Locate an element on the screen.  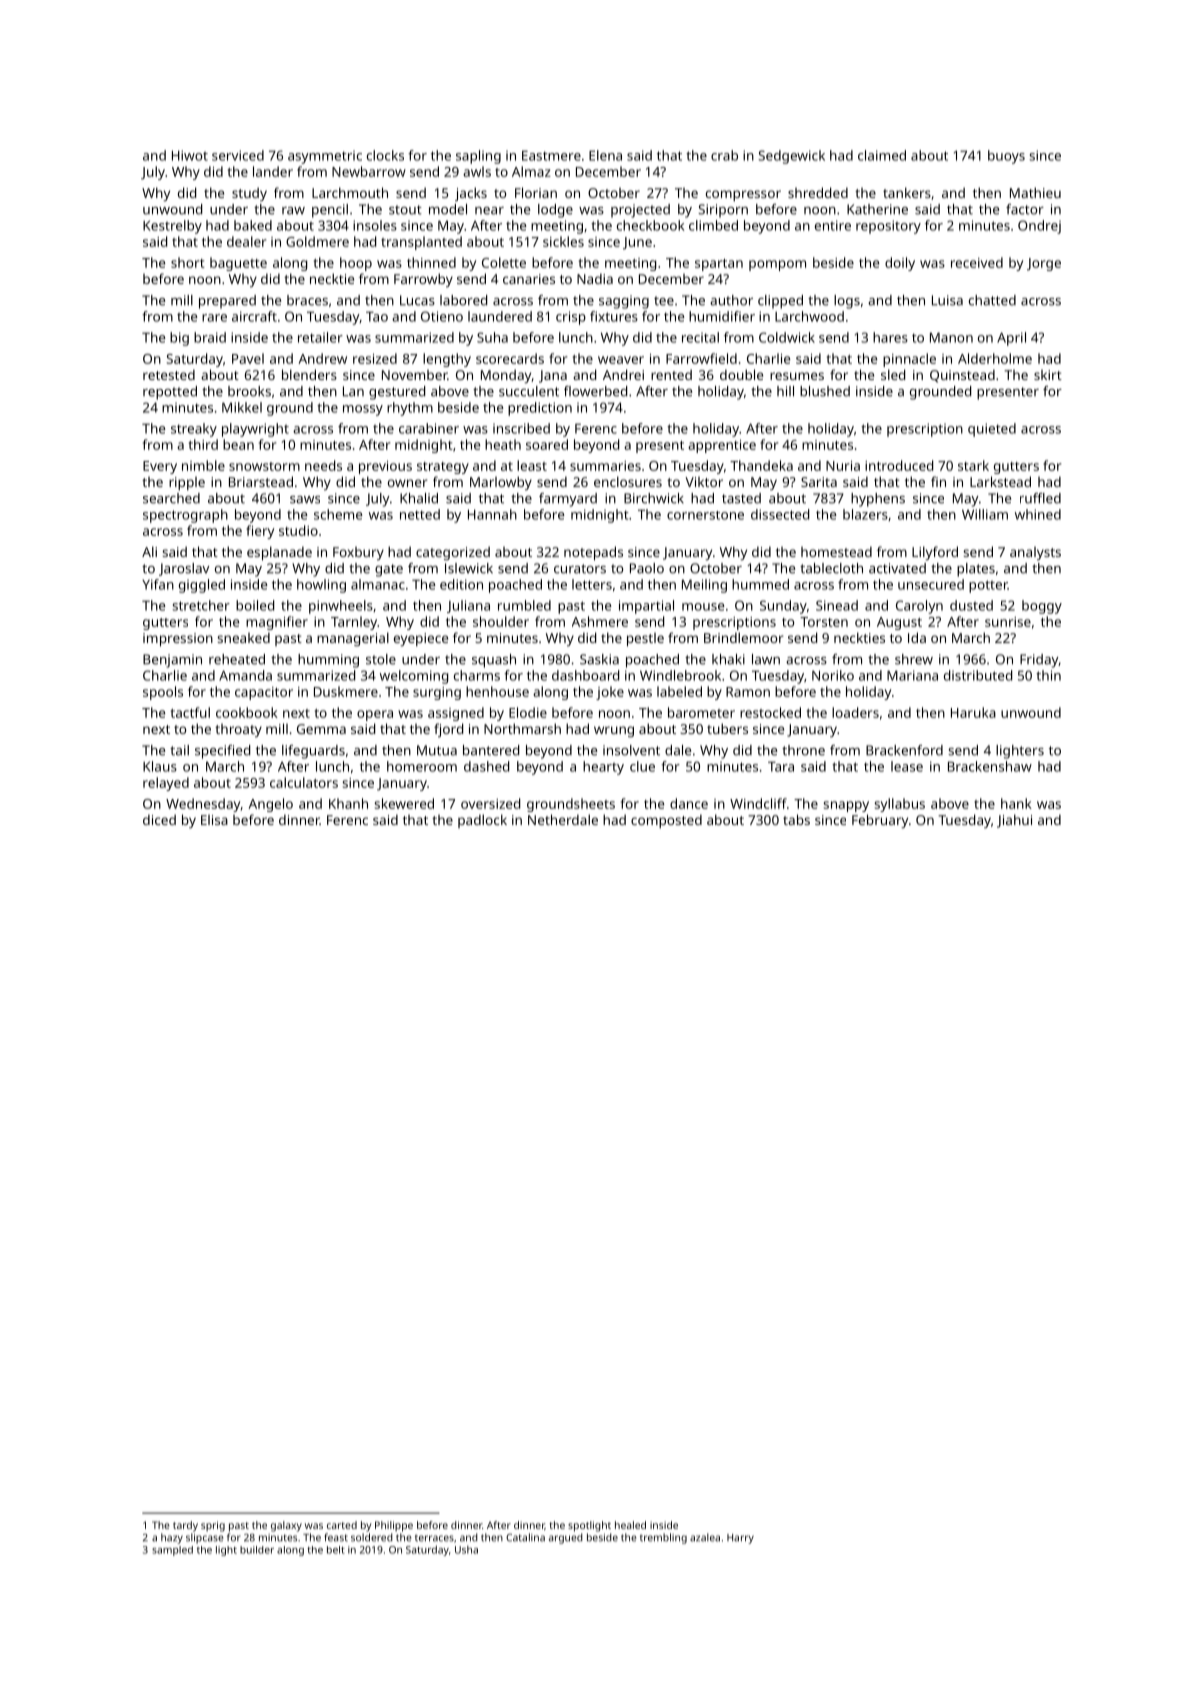
Harry is located at coordinates (740, 1539).
